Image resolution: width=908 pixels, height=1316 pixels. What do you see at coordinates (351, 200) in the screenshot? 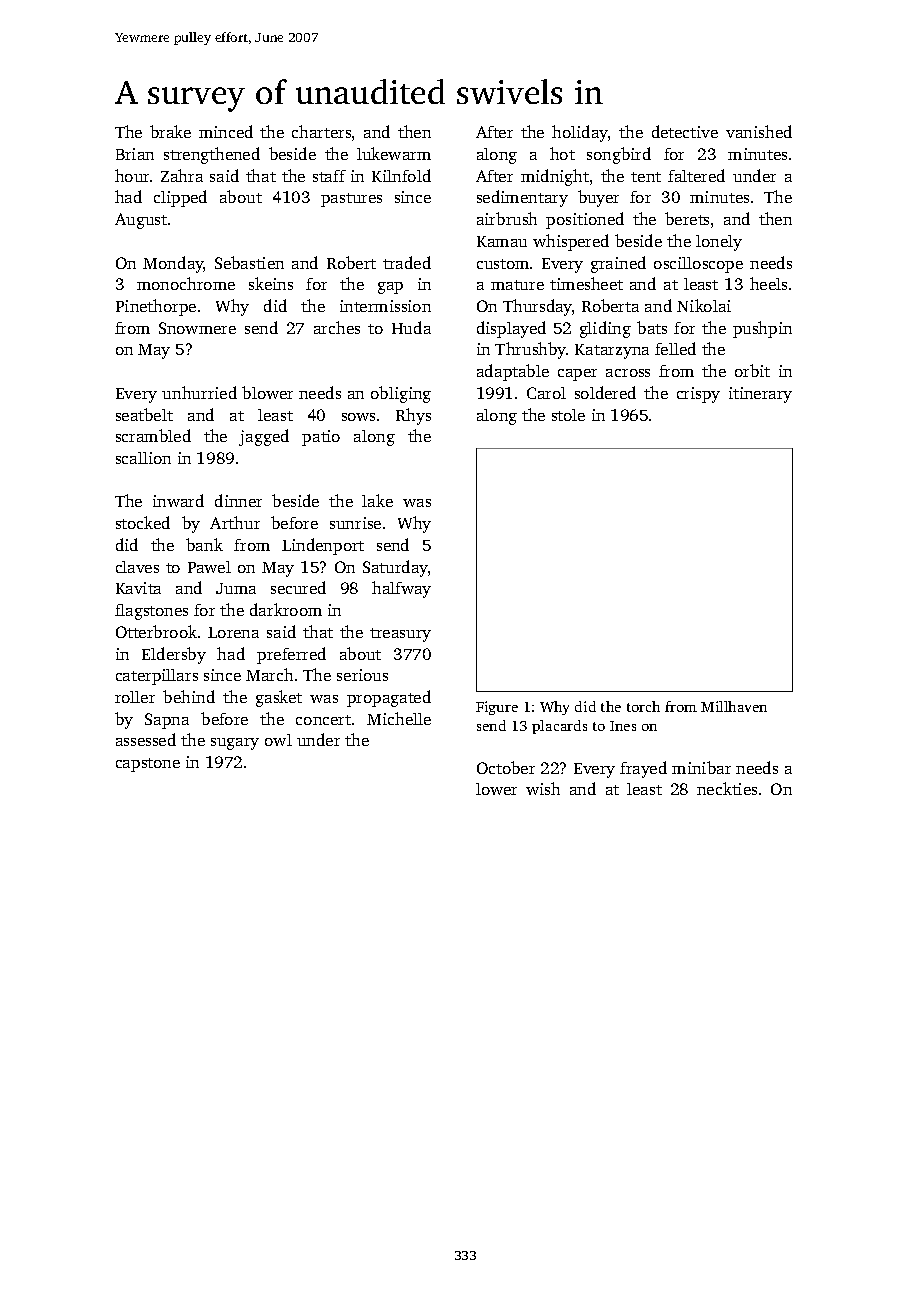
I see `pastures` at bounding box center [351, 200].
